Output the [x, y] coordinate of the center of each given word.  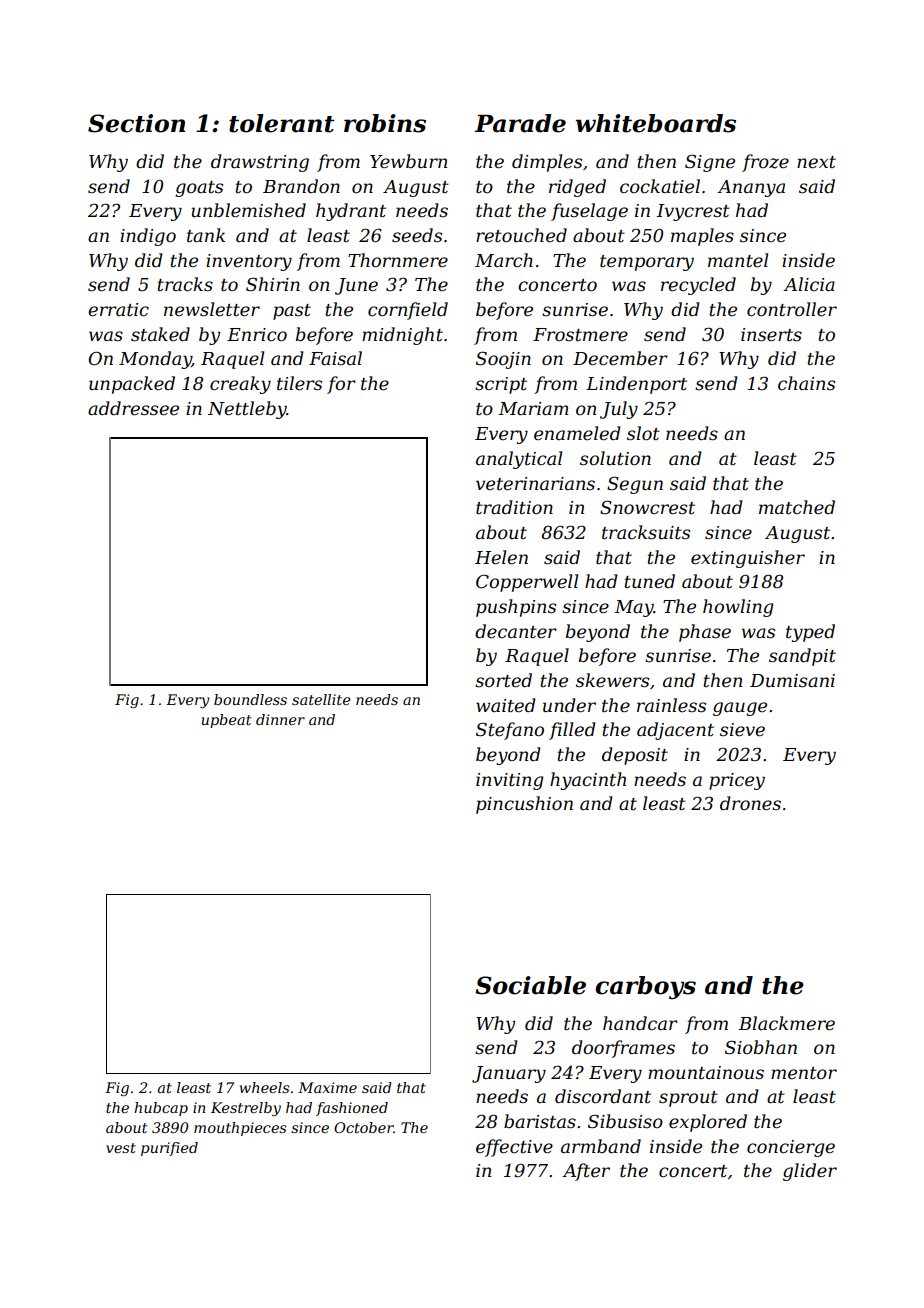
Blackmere [787, 1023]
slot [643, 433]
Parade [520, 123]
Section [136, 123]
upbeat [227, 721]
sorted [503, 680]
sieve [742, 730]
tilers [299, 383]
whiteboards [656, 123]
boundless [250, 699]
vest [121, 1148]
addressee [133, 408]
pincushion [524, 805]
